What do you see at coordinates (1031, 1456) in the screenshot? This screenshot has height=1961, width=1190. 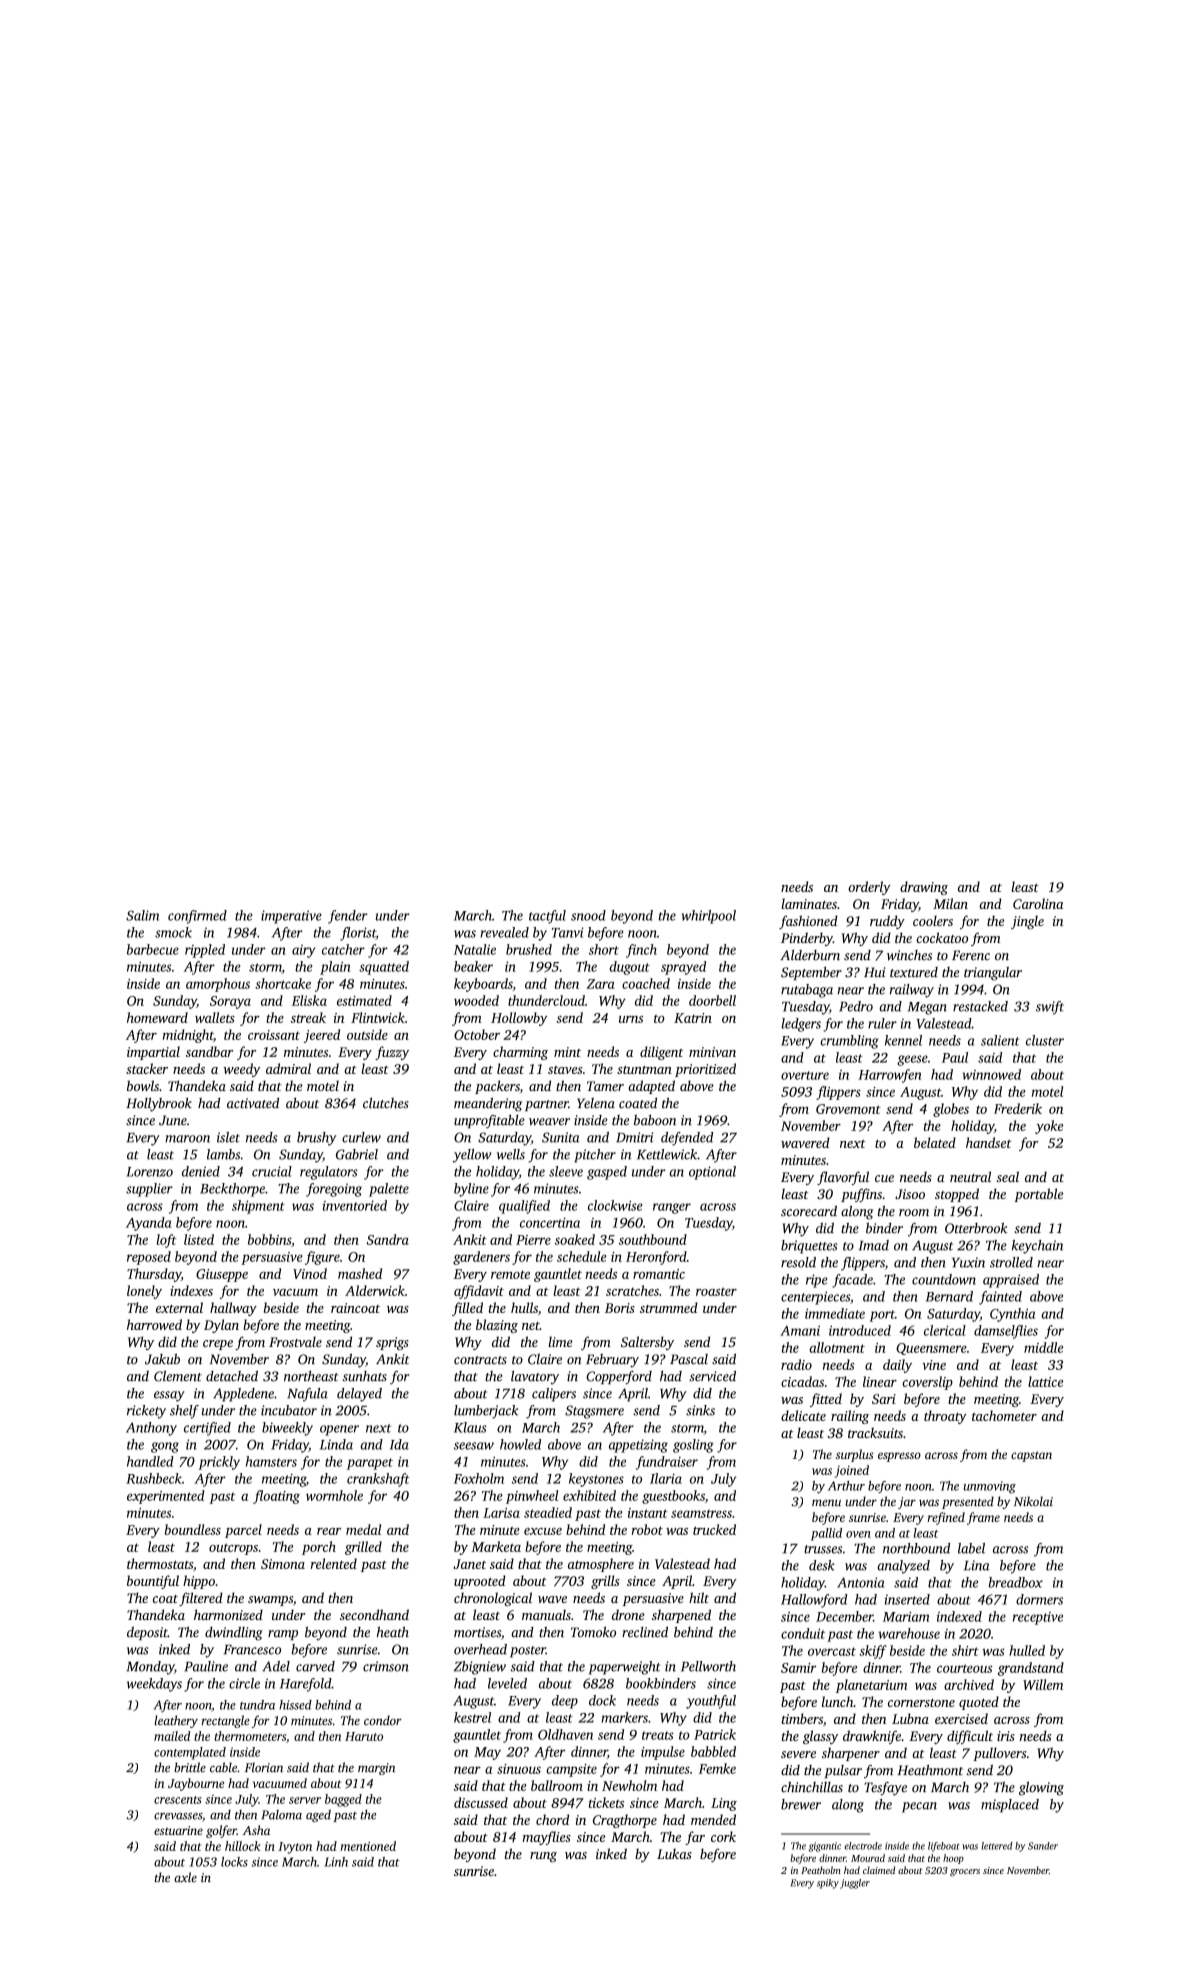 I see `capstan` at bounding box center [1031, 1456].
